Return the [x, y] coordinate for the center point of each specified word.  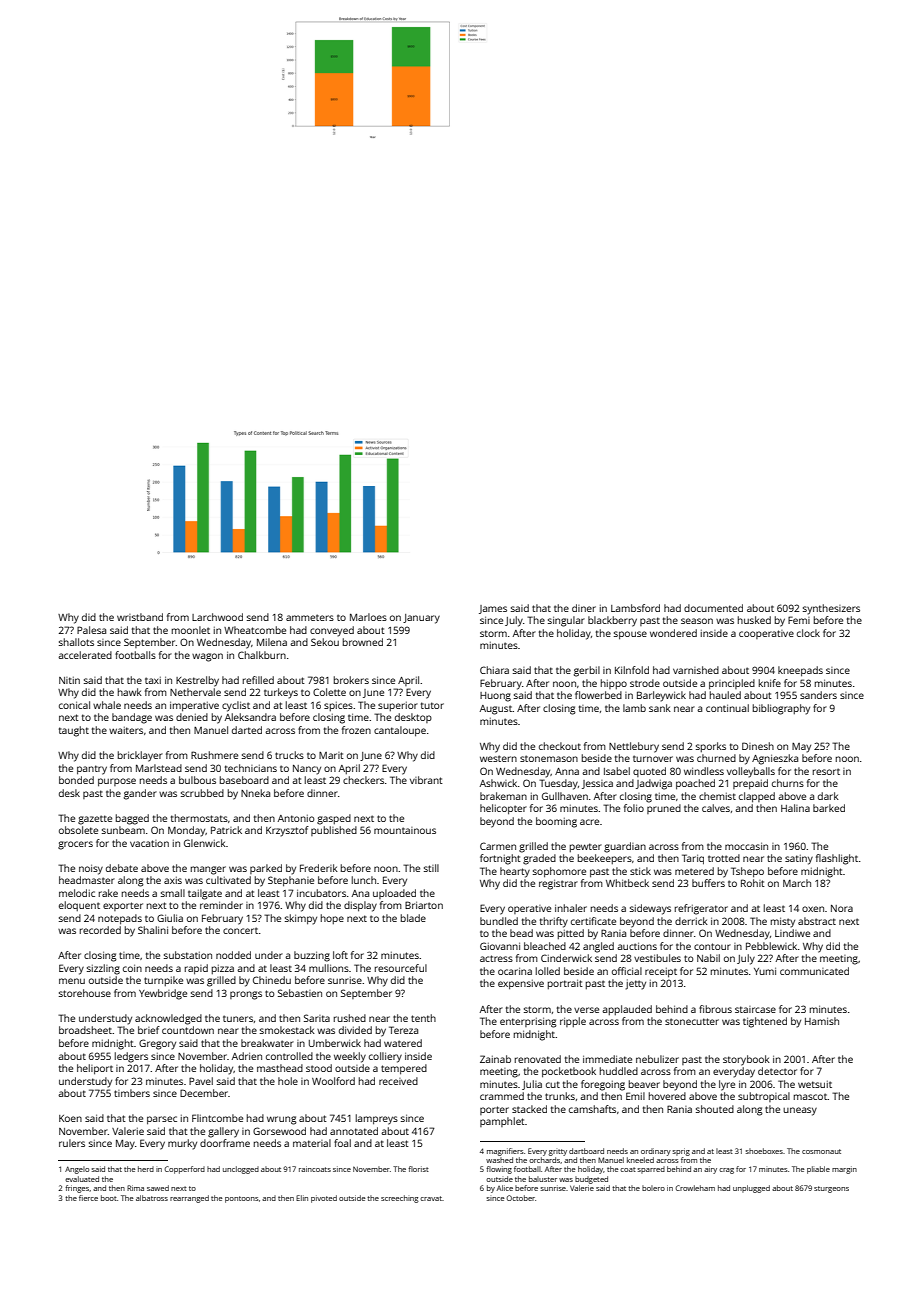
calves [716, 808]
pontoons [241, 1199]
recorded [100, 930]
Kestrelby [197, 681]
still [431, 868]
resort [826, 771]
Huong [495, 697]
